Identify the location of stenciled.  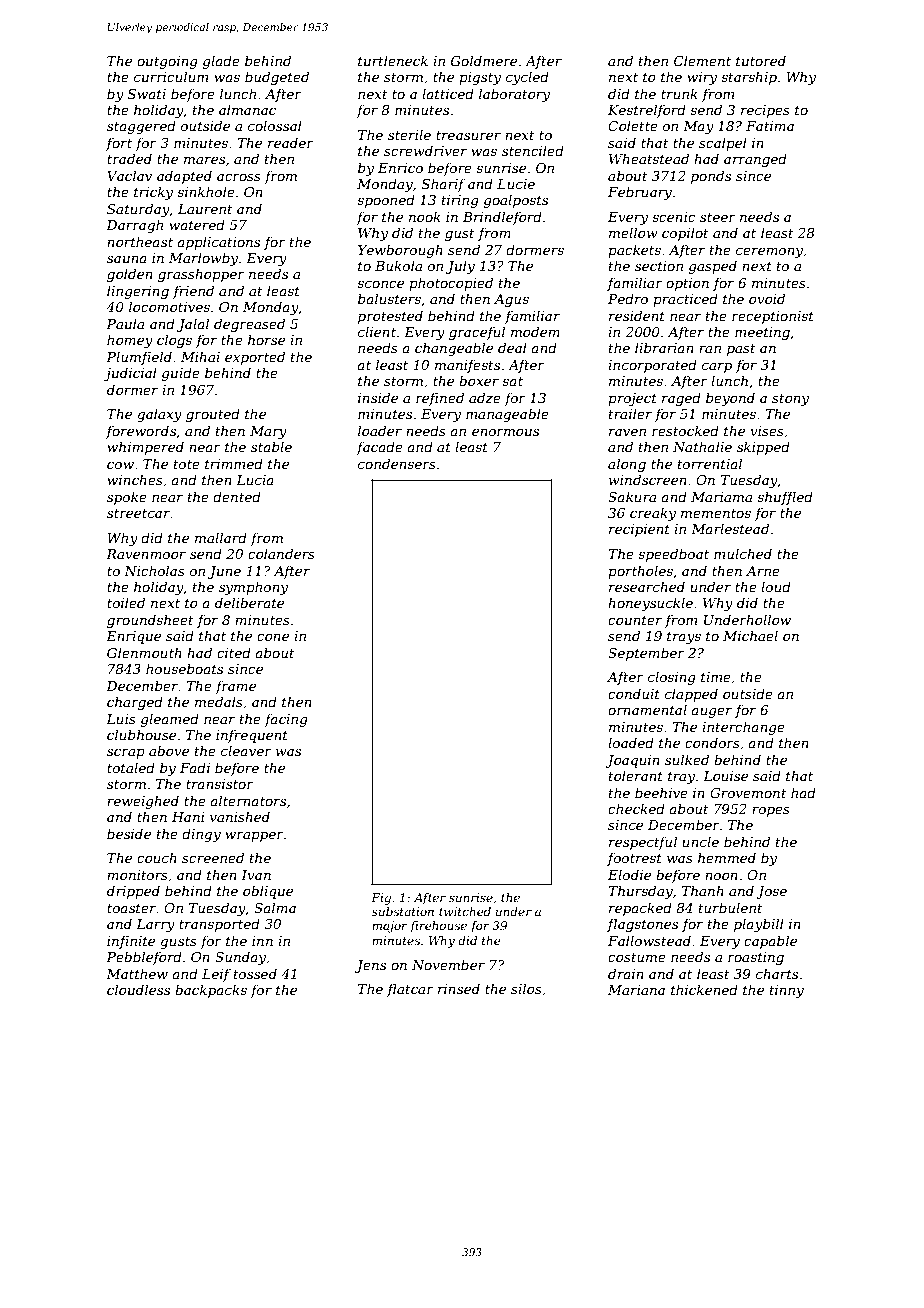
(533, 150).
